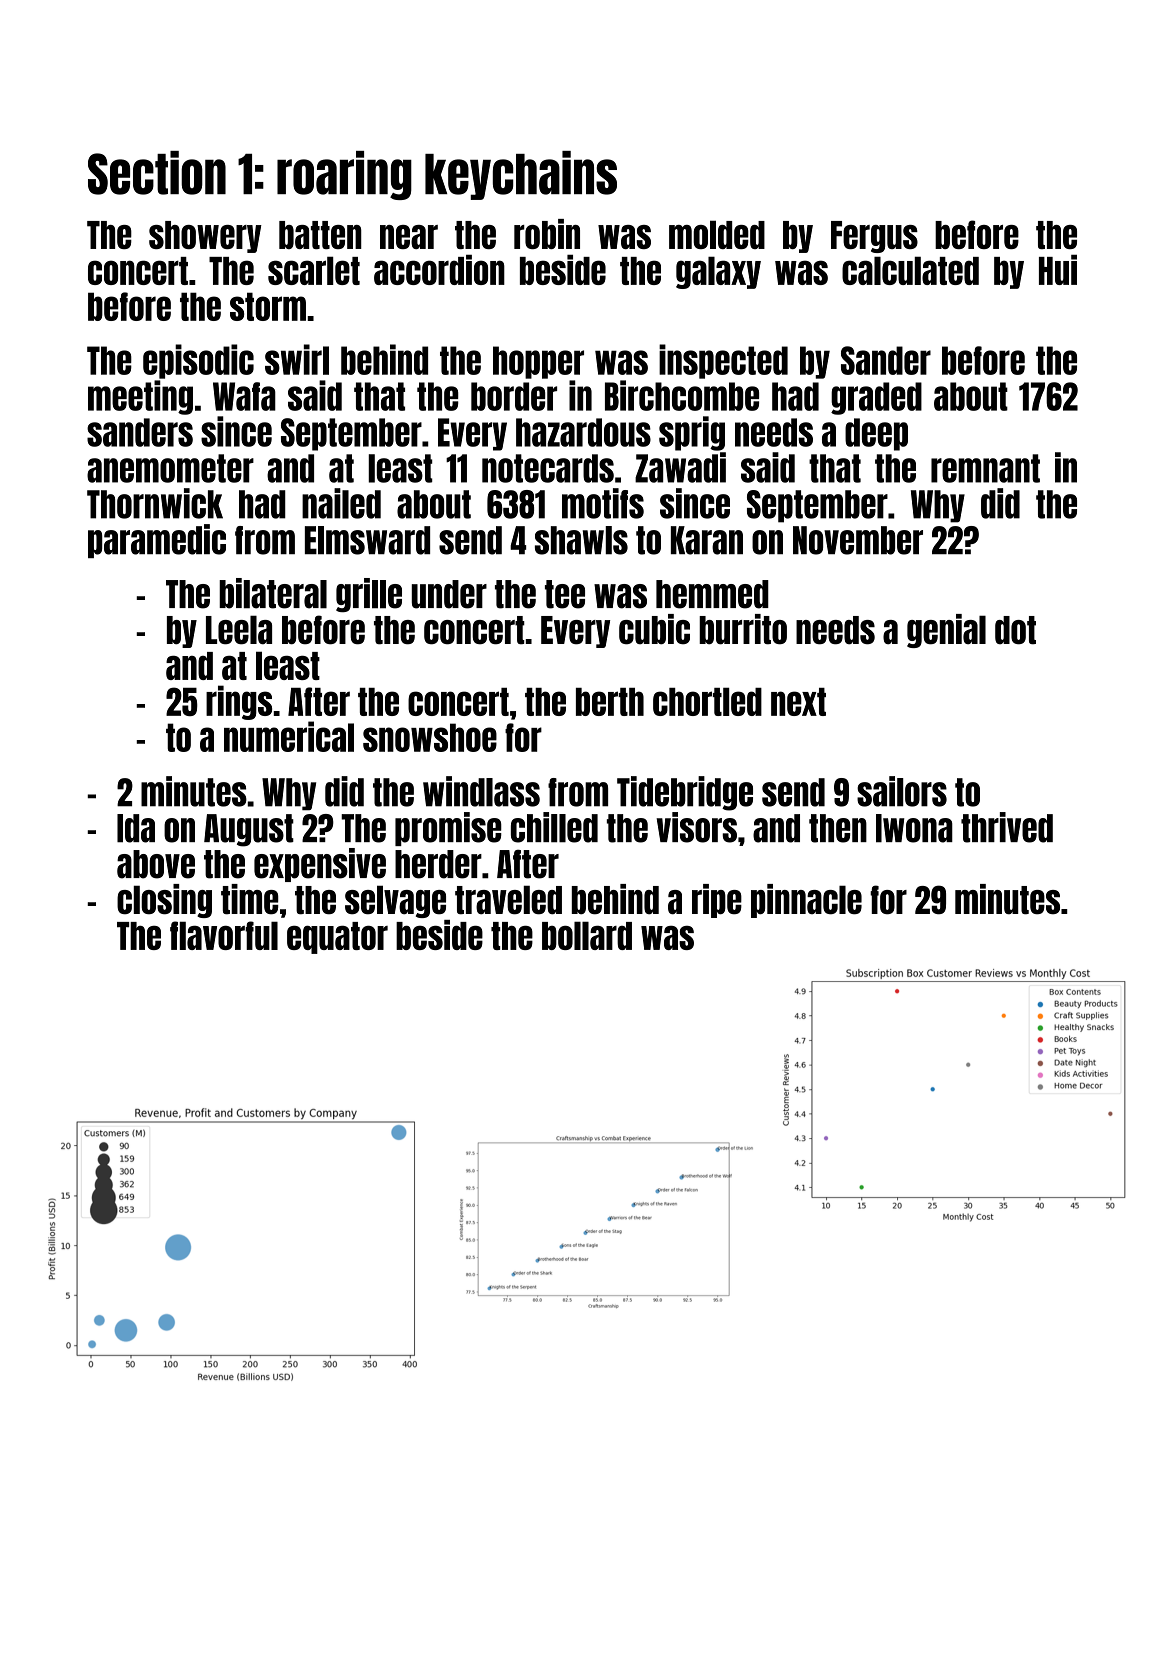  I want to click on keychains, so click(521, 175).
